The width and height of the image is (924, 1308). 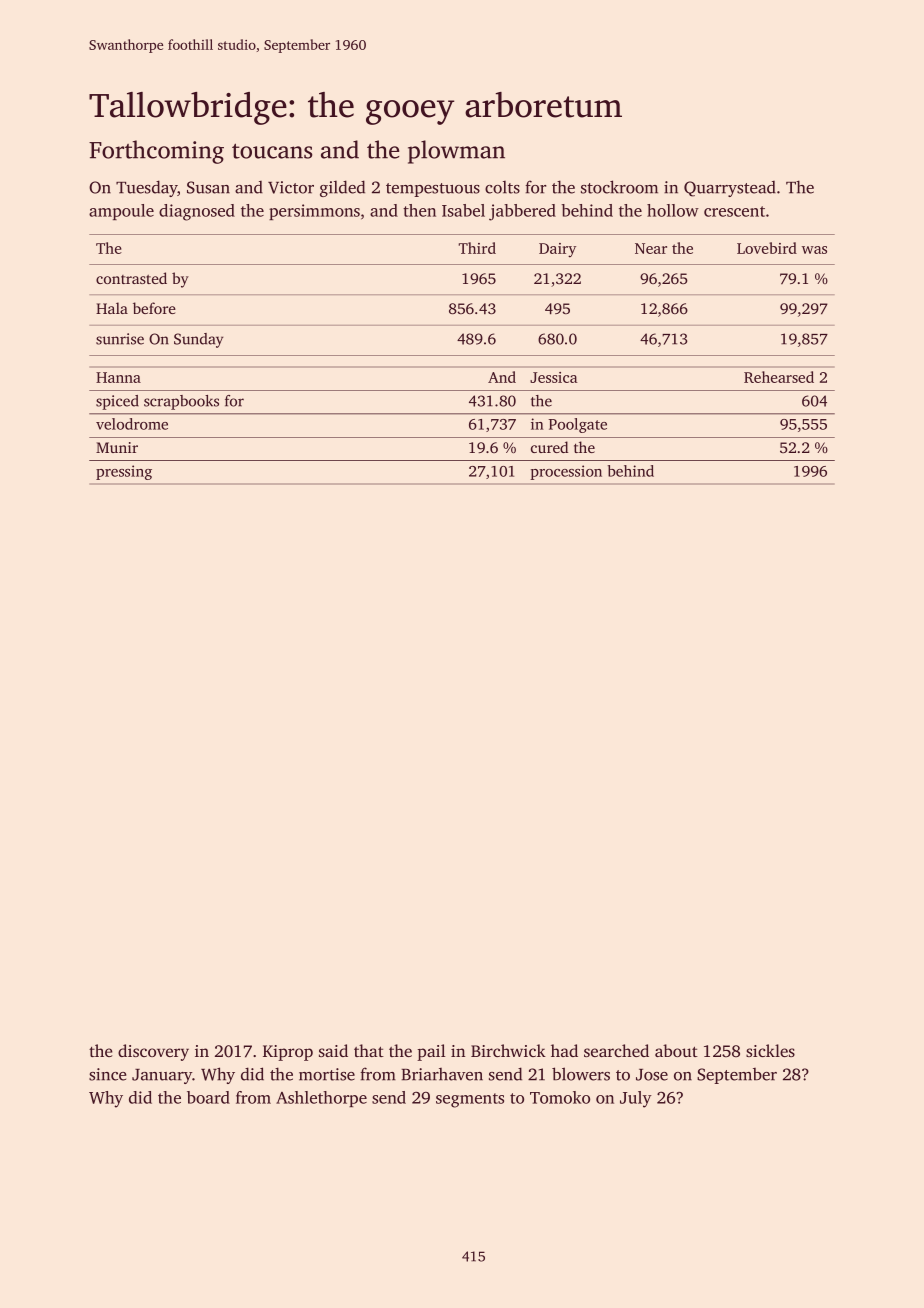 I want to click on toucans, so click(x=272, y=151).
